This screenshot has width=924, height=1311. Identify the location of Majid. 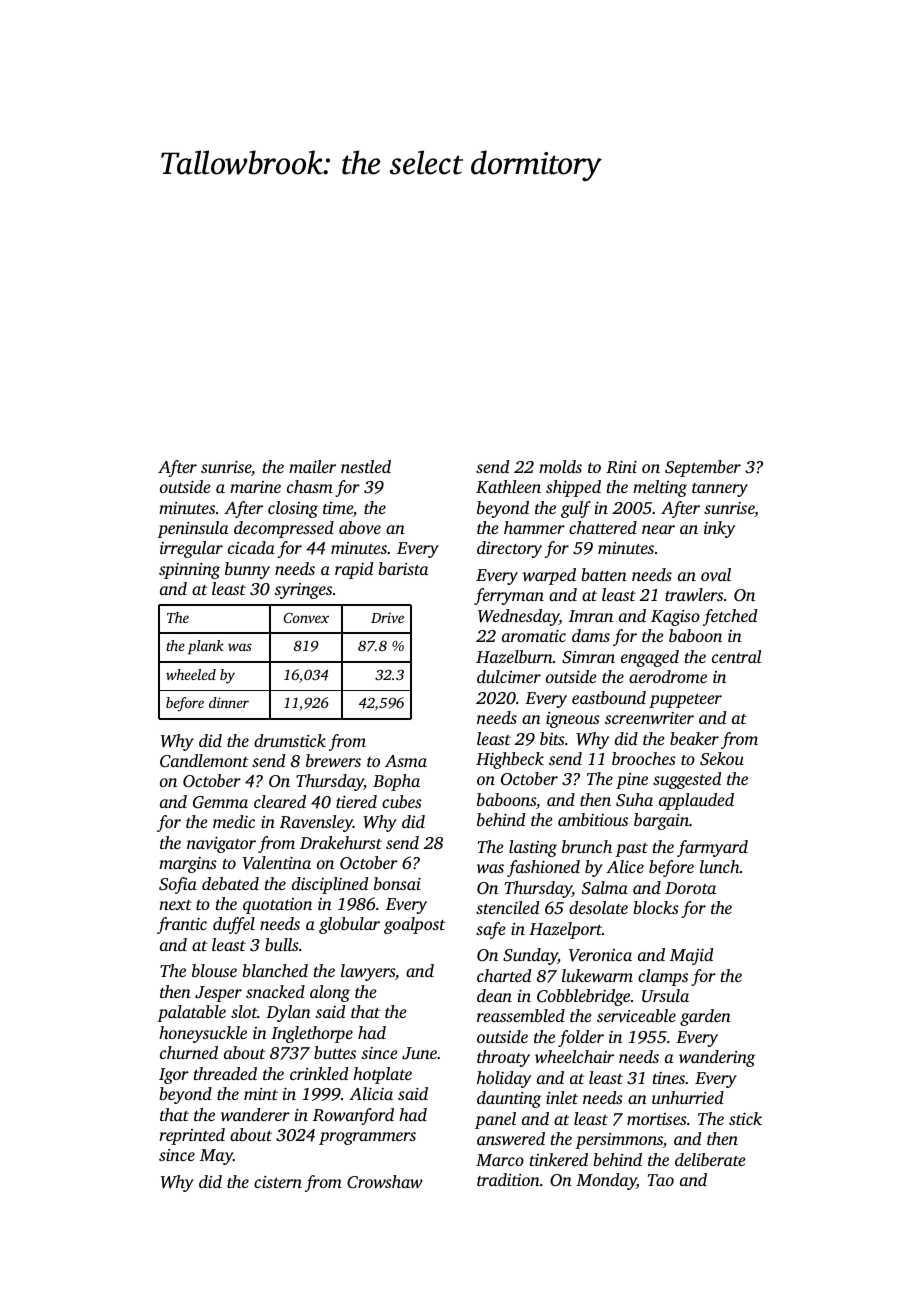
(691, 956).
